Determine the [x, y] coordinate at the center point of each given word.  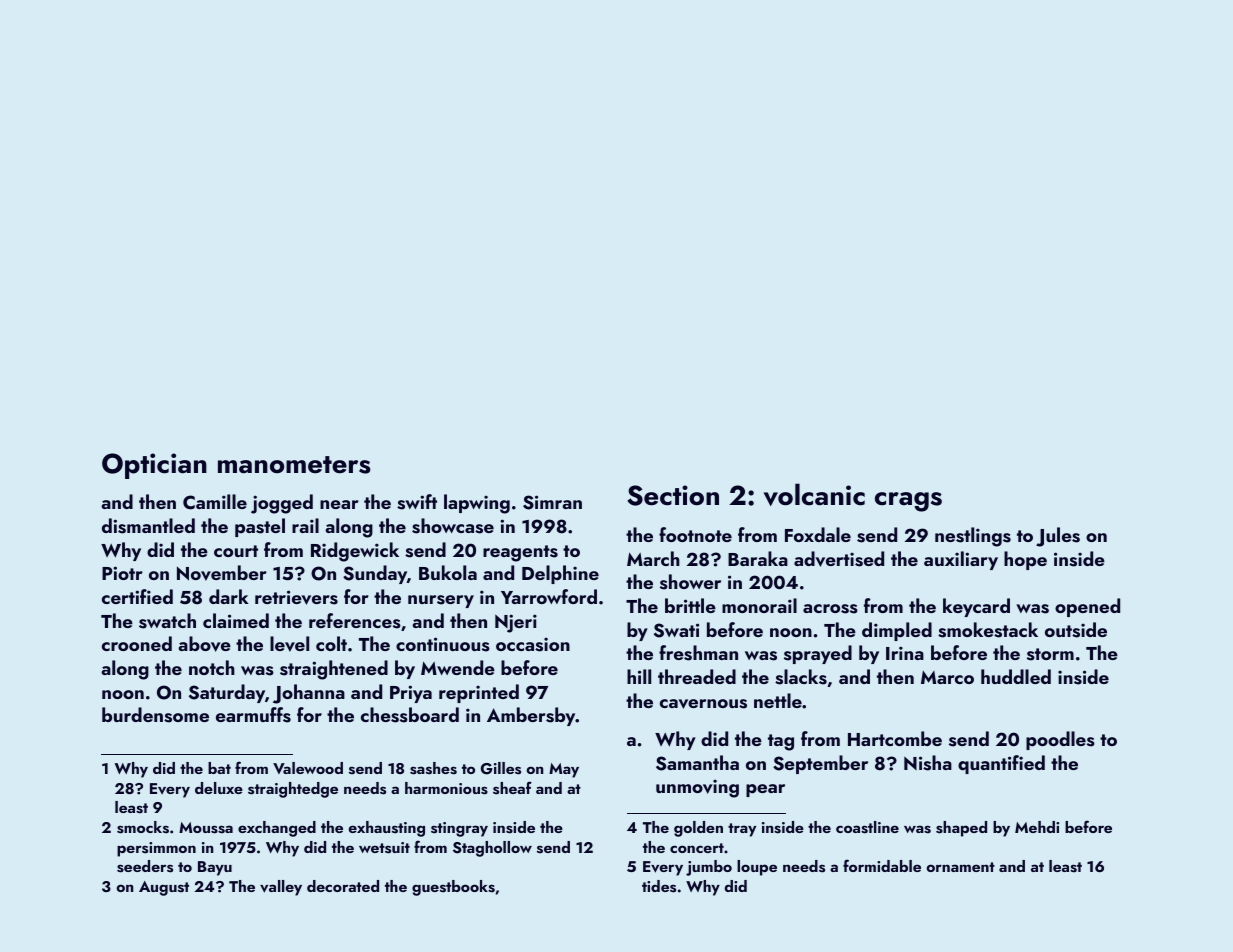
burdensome [155, 715]
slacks [801, 677]
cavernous [703, 704]
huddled [1016, 676]
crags [908, 502]
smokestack [988, 630]
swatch [167, 621]
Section [673, 495]
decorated [343, 886]
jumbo [709, 868]
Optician [154, 466]
